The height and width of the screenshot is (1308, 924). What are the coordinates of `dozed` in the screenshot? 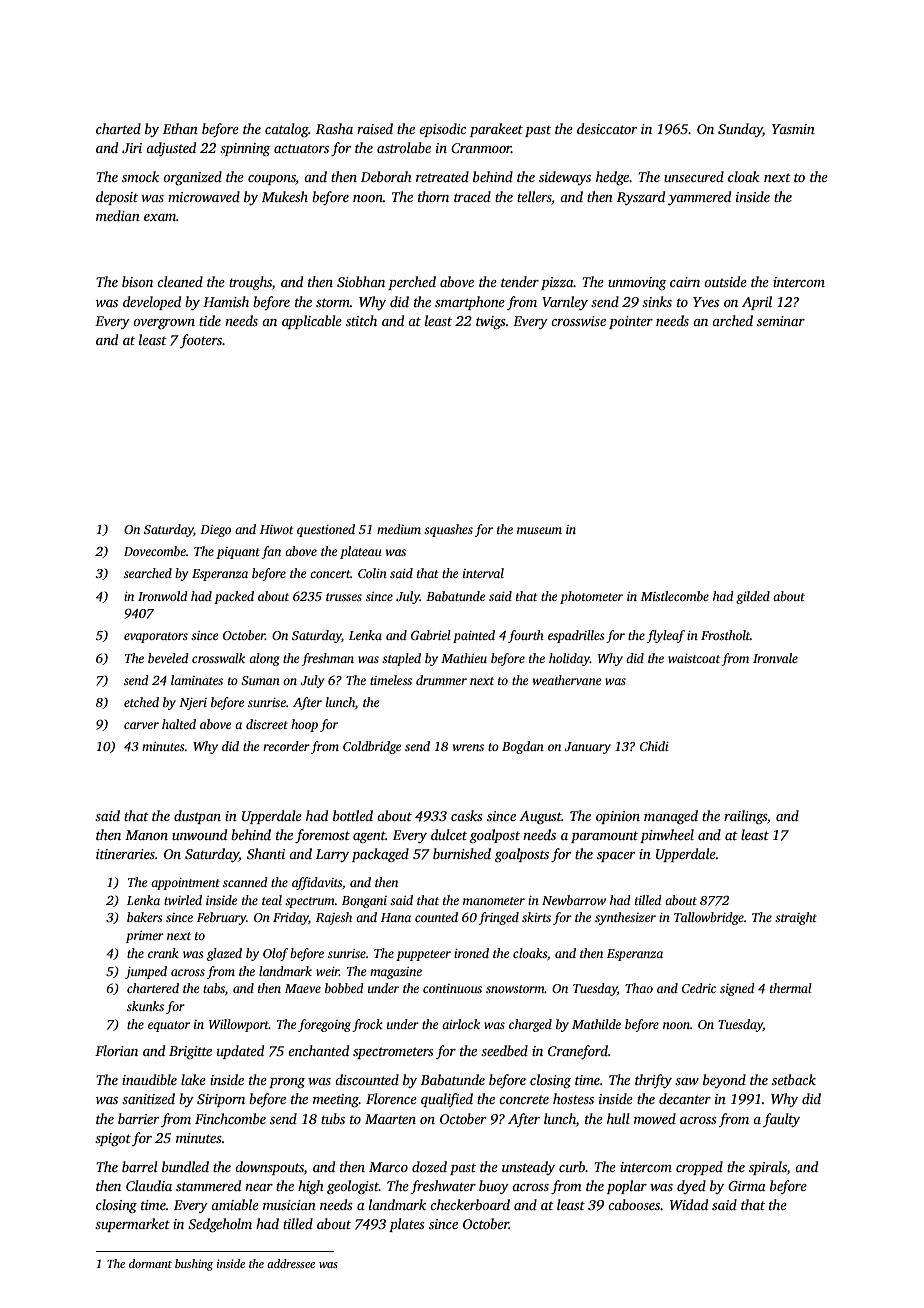 It's located at (429, 1166).
